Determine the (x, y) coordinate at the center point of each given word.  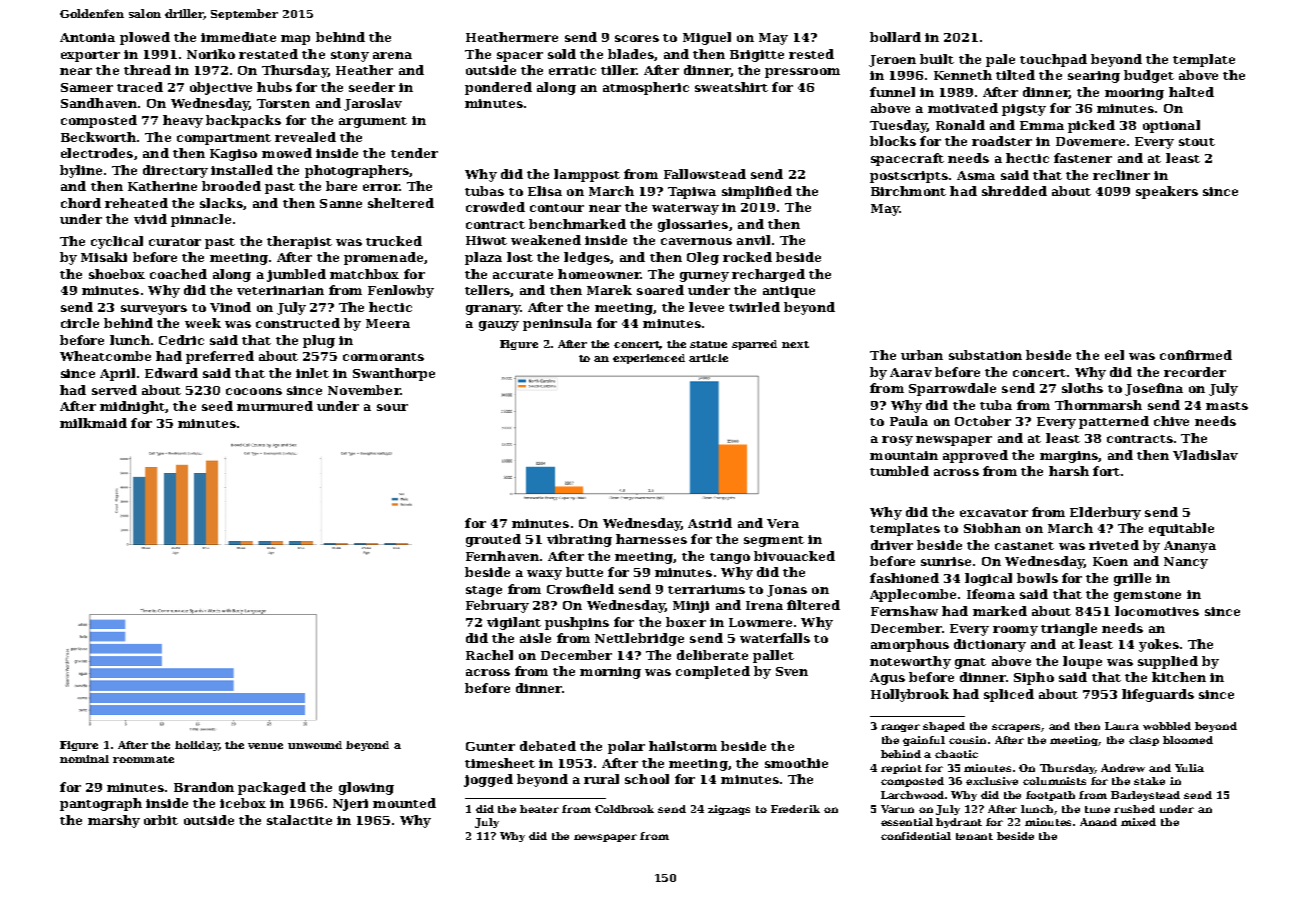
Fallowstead (705, 174)
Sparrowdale (952, 389)
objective (221, 88)
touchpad (1053, 60)
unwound (315, 745)
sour (392, 407)
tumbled (899, 471)
